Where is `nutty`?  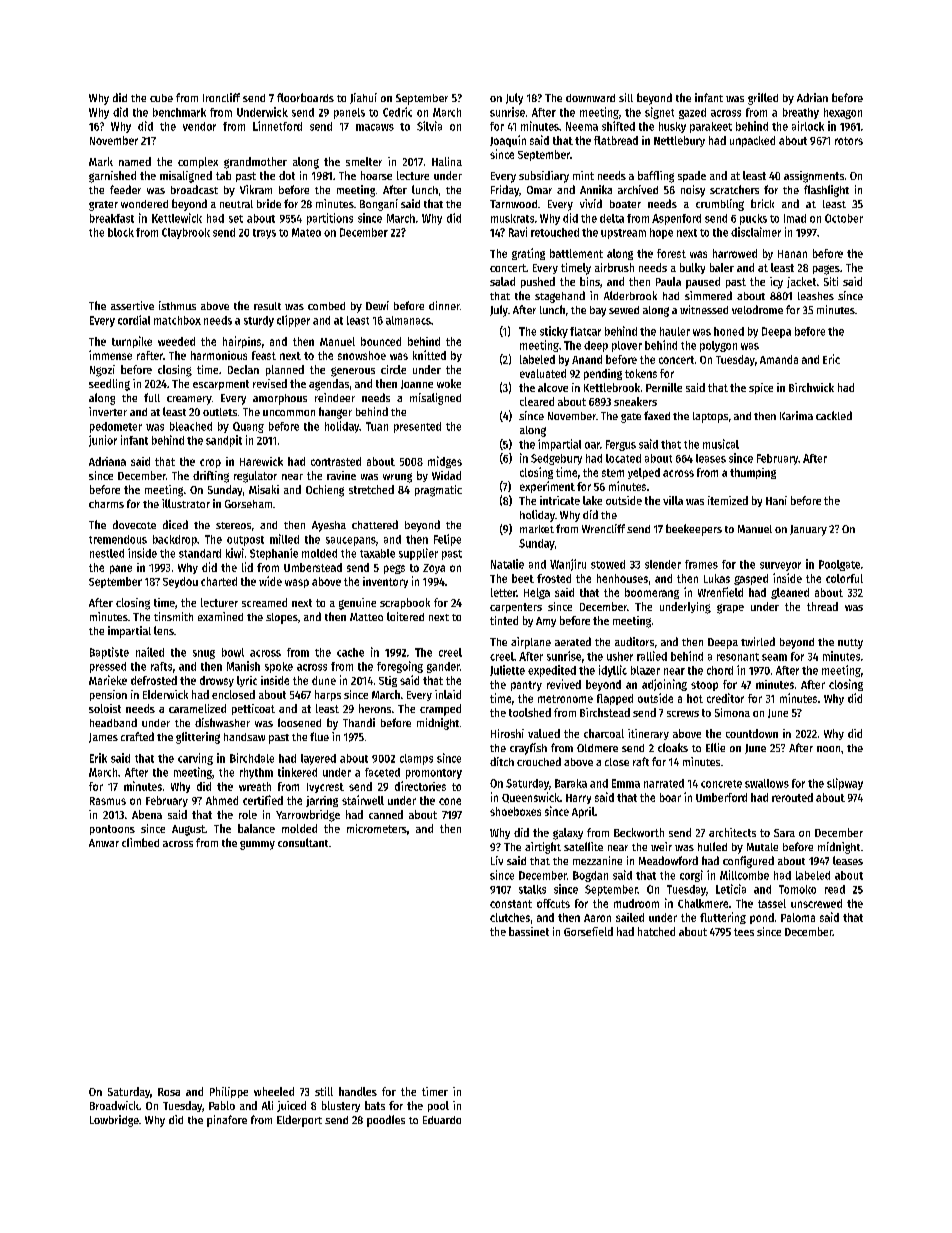 nutty is located at coordinates (850, 644).
